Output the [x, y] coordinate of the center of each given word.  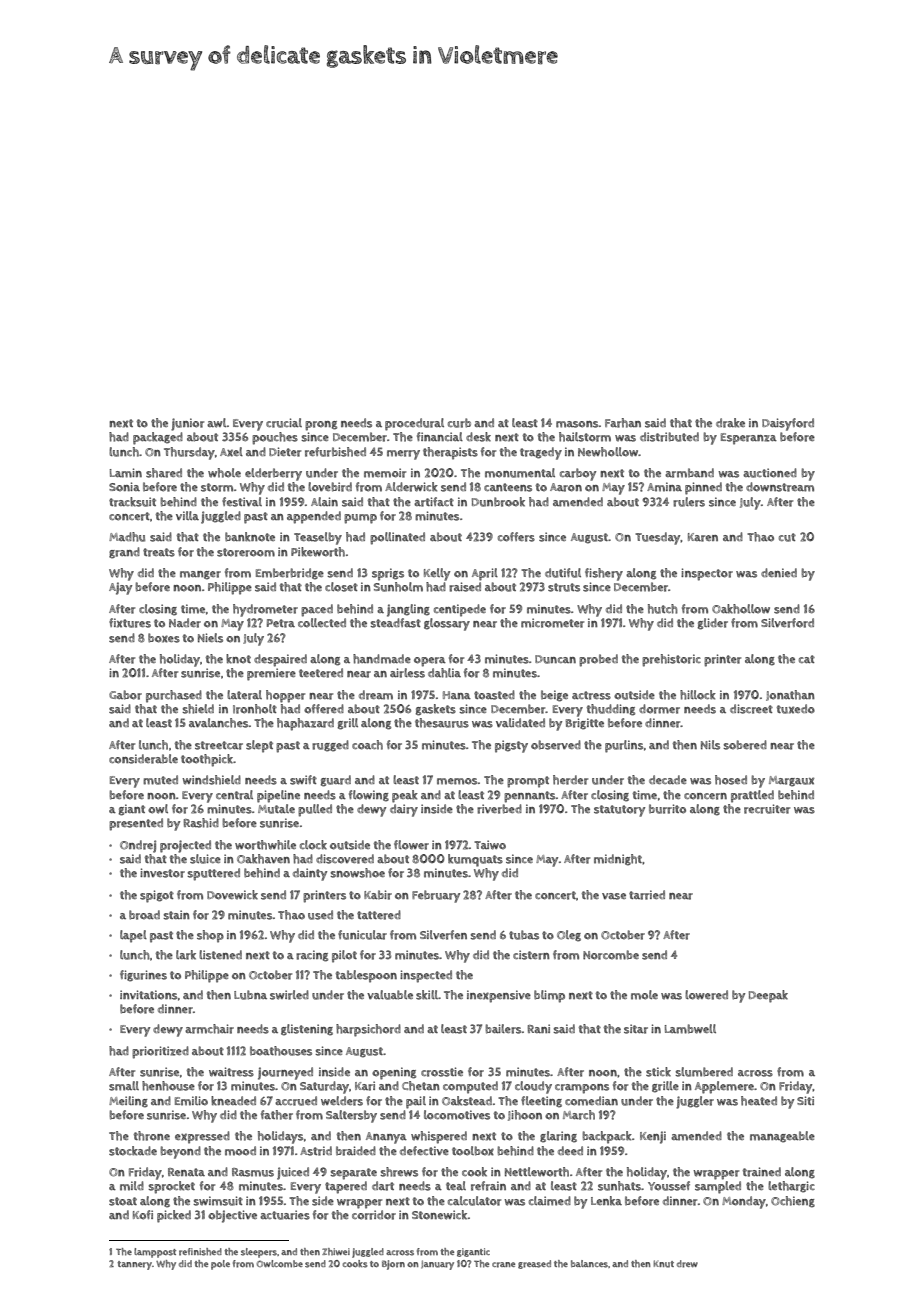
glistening [307, 1030]
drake [730, 423]
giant [132, 810]
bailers [503, 1029]
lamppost [155, 1253]
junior [187, 424]
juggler [695, 1102]
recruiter [767, 809]
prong [321, 426]
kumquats [475, 860]
